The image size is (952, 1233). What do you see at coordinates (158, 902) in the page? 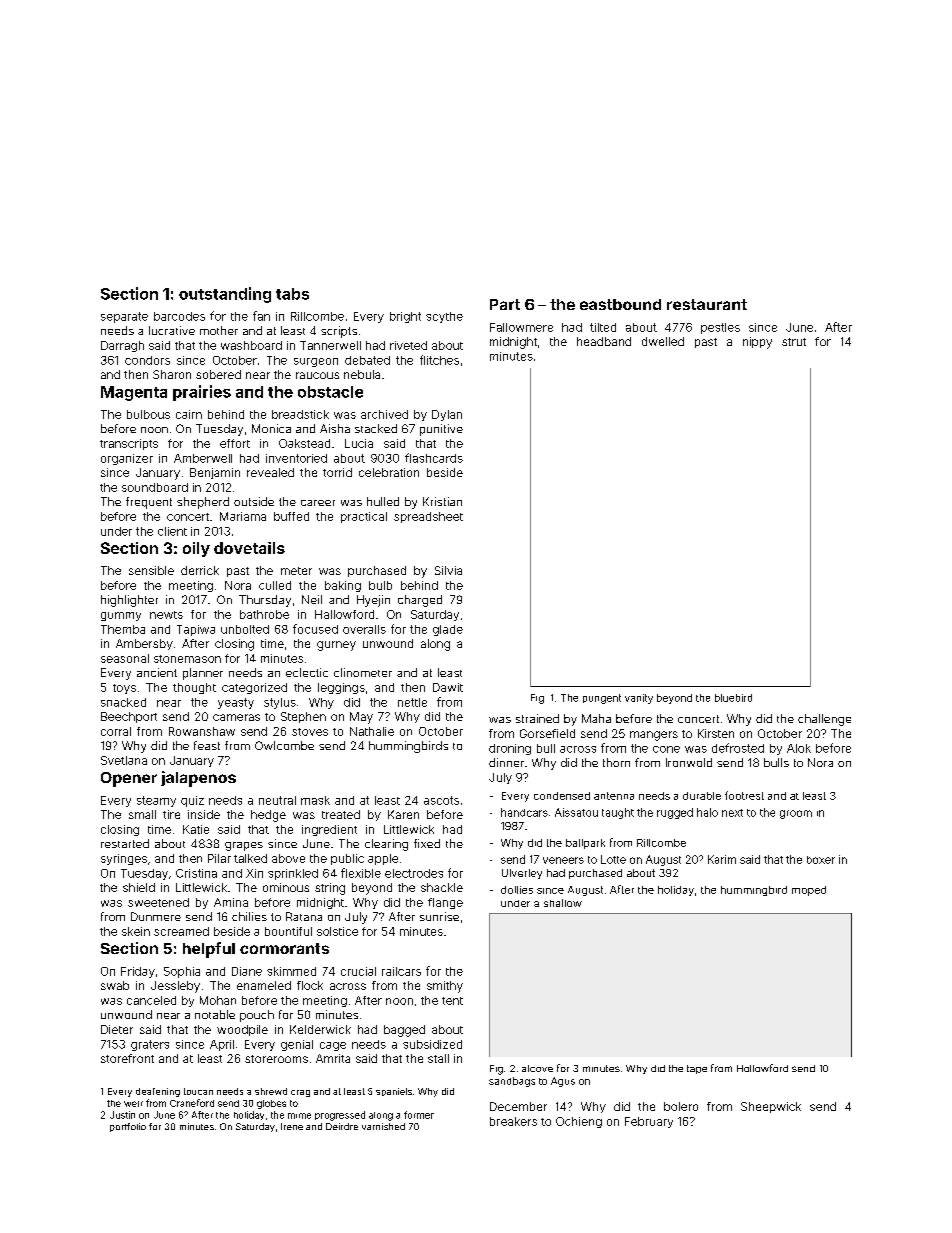
I see `sweetened` at bounding box center [158, 902].
